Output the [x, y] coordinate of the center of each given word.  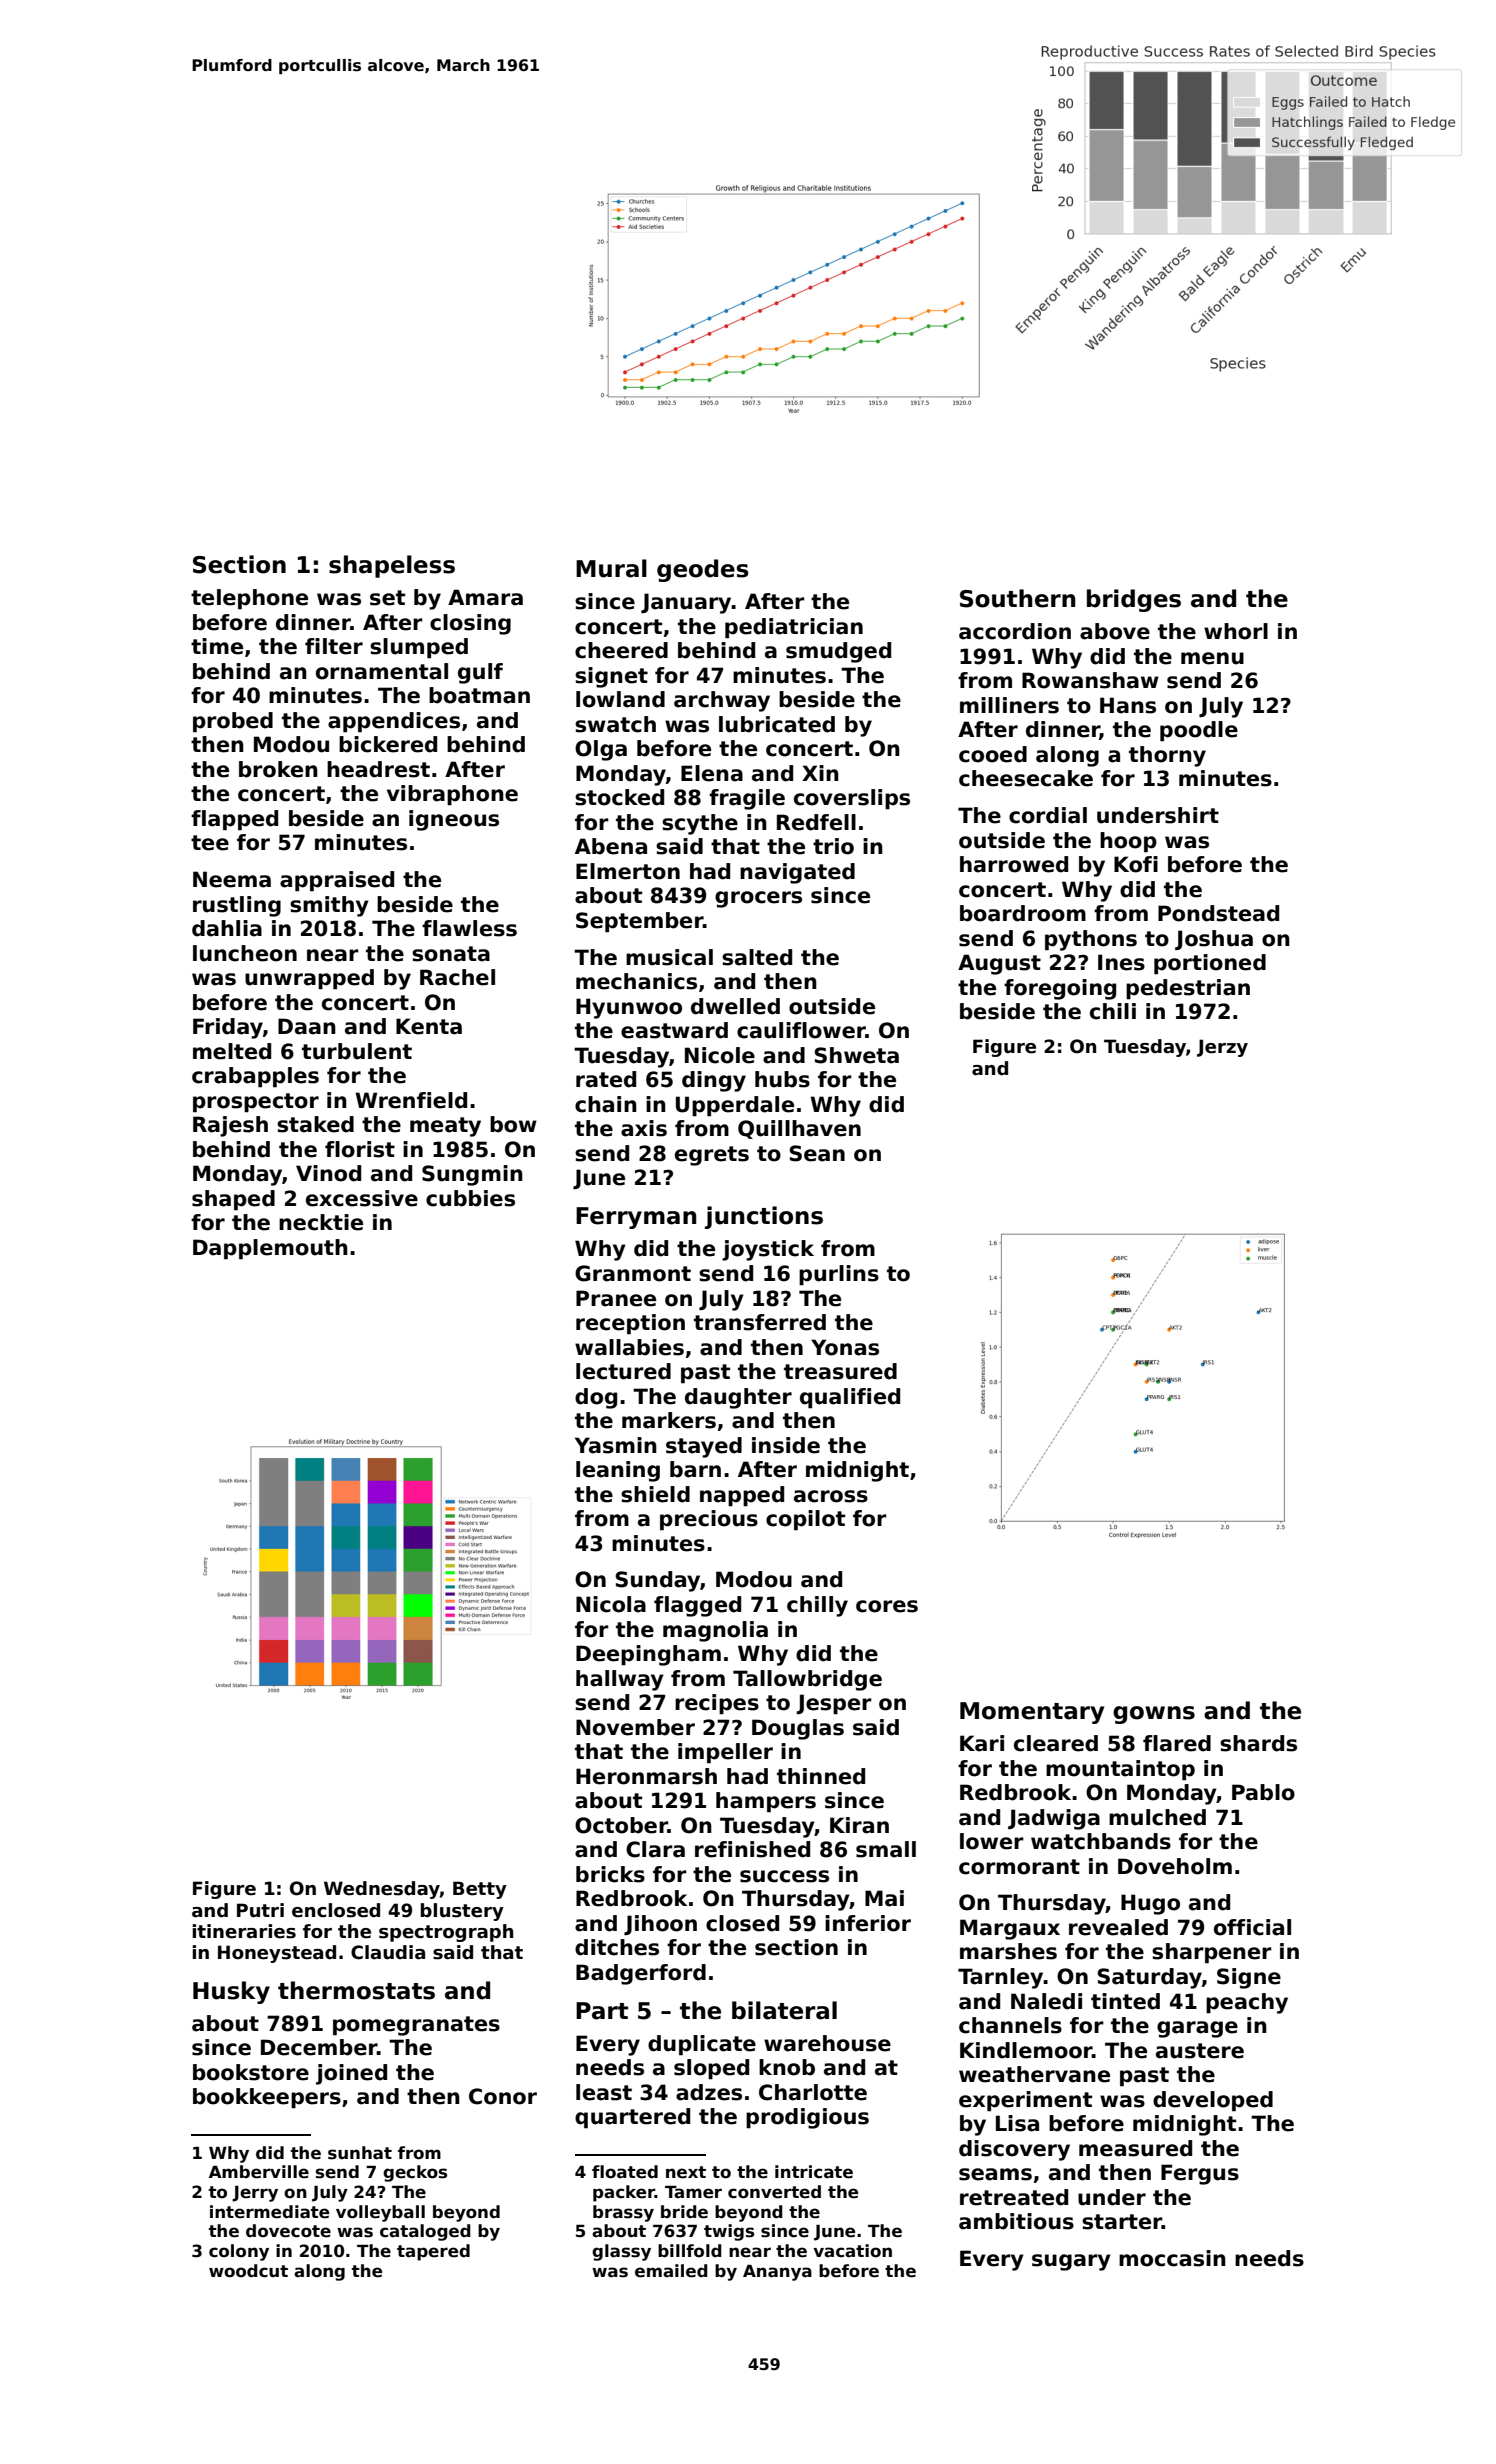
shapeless [392, 566]
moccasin [1172, 2258]
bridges [1134, 600]
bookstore [251, 2072]
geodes [703, 570]
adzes [709, 2092]
